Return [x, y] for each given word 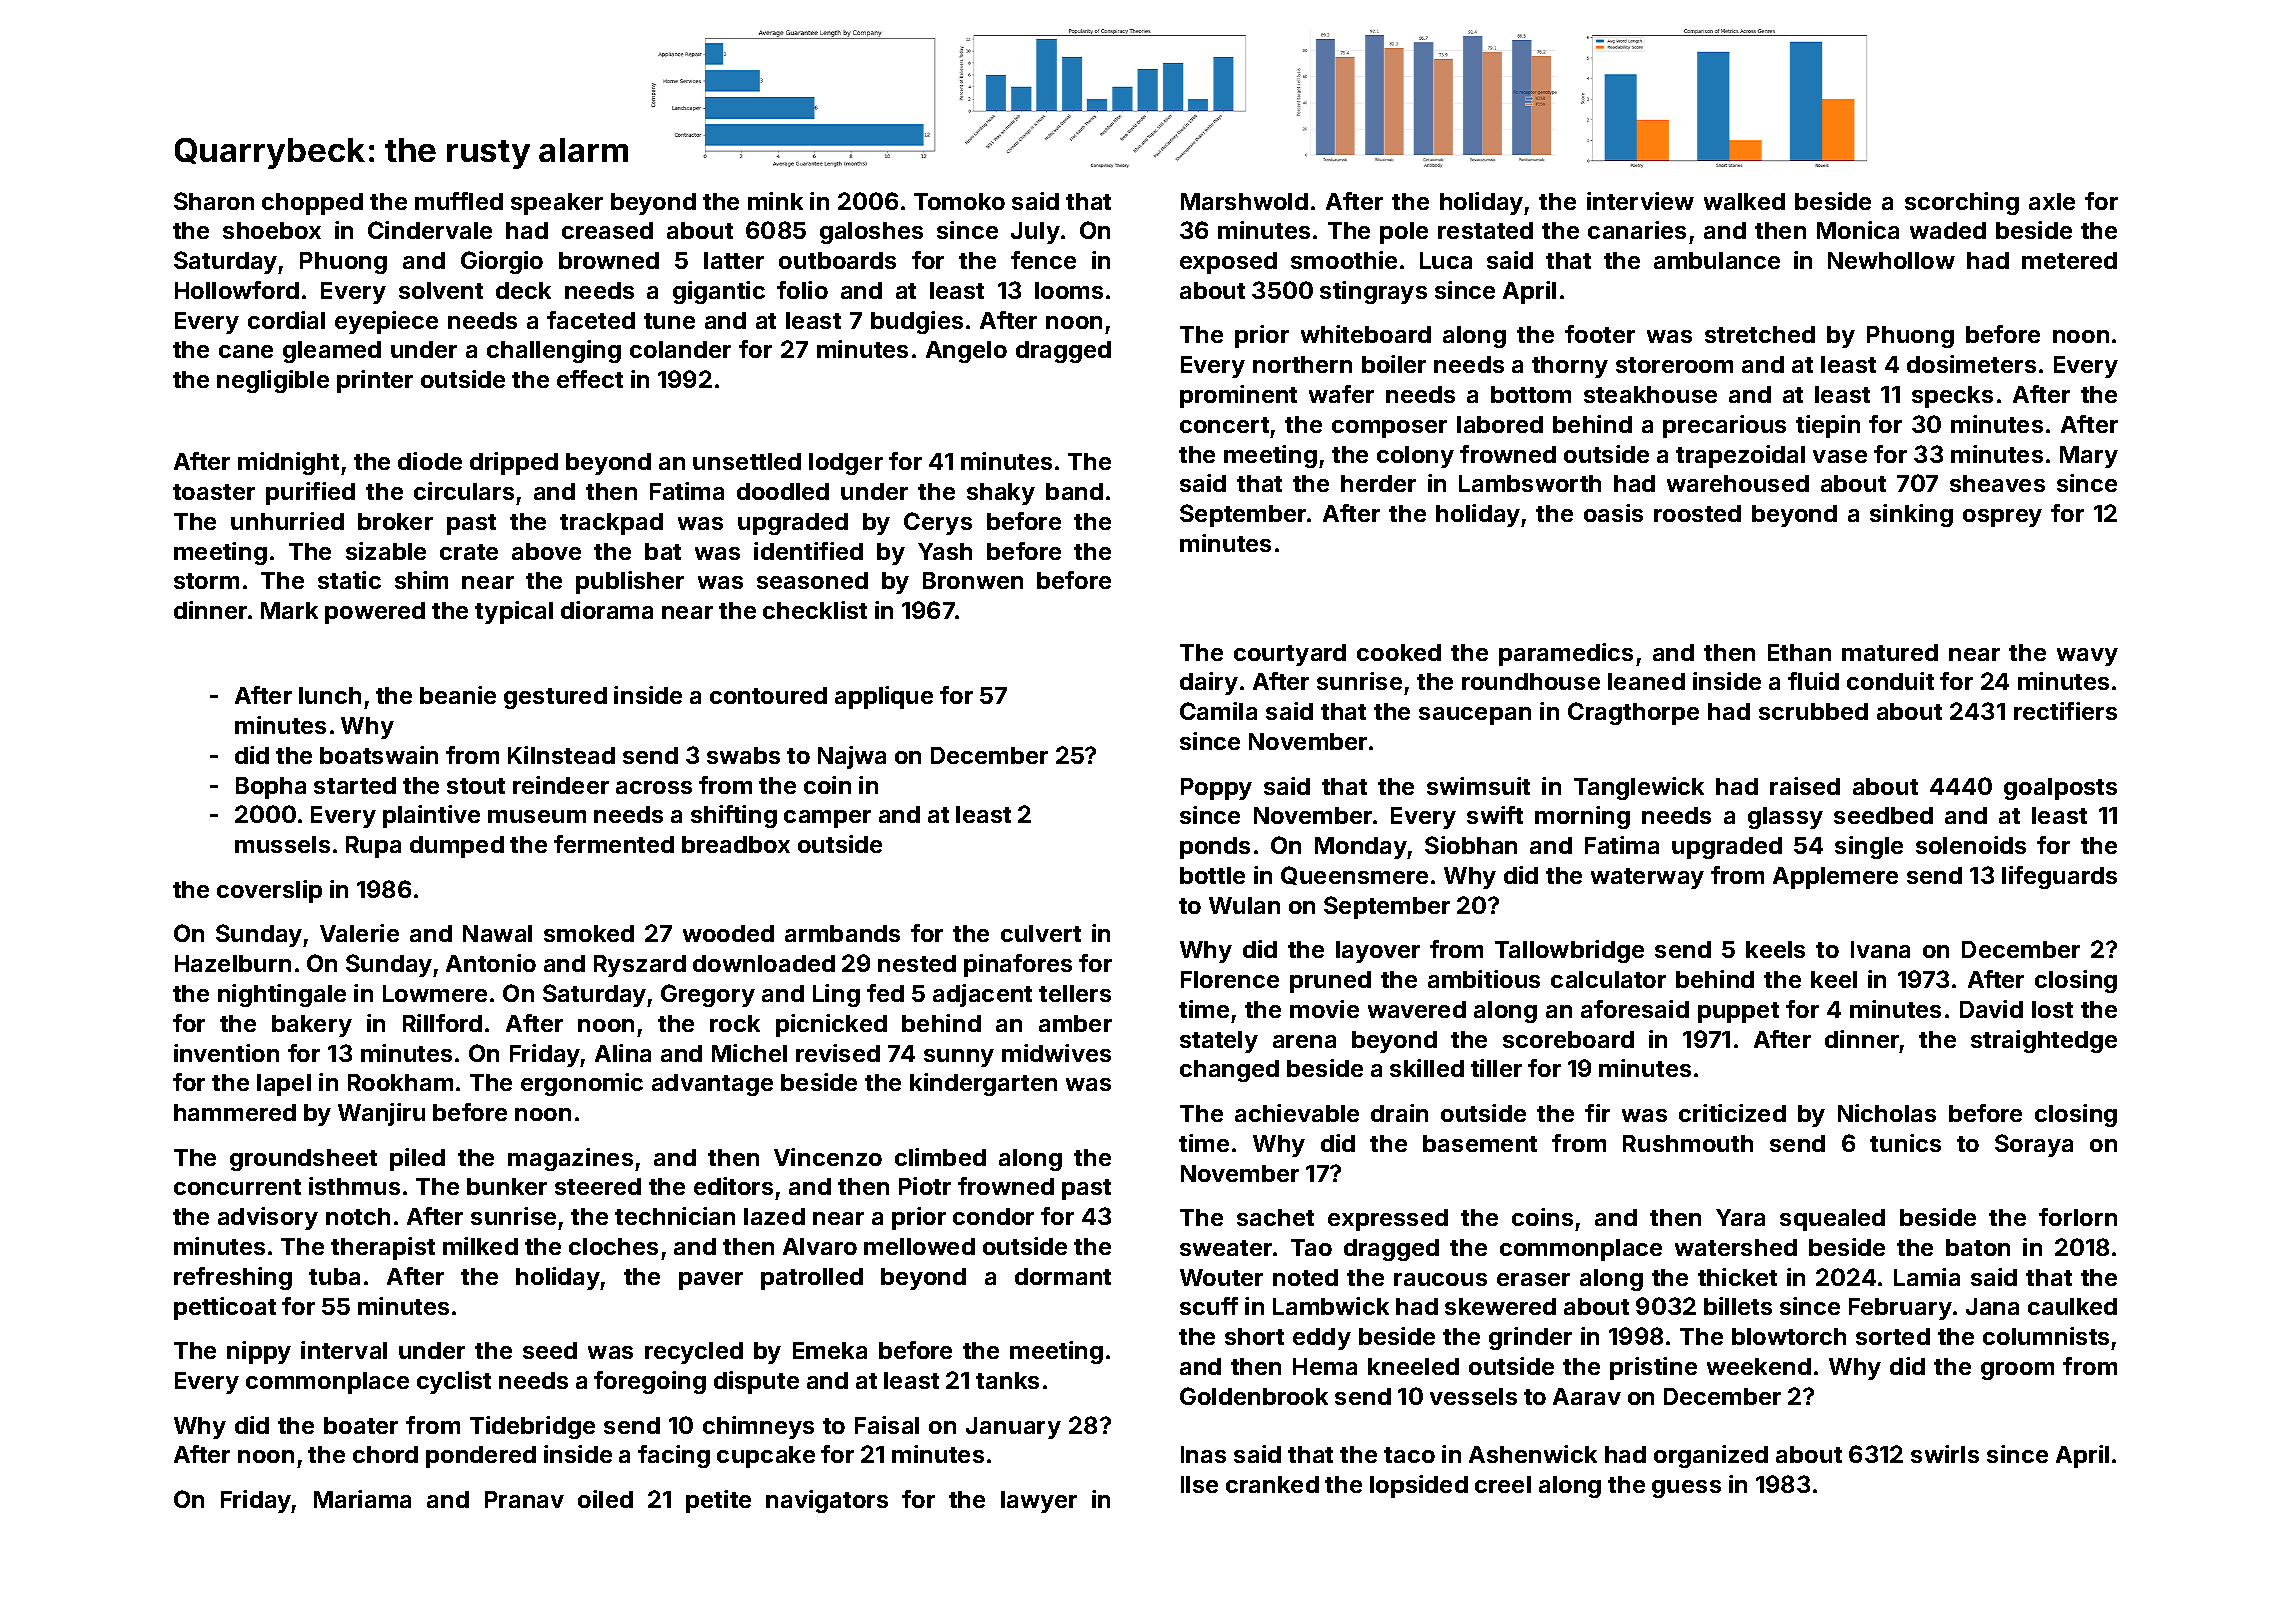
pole [1404, 233]
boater [361, 1425]
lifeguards [2059, 877]
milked [480, 1246]
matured [1890, 652]
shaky [1001, 494]
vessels [1473, 1396]
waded [1948, 230]
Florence [1230, 979]
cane [246, 351]
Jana [1992, 1306]
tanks [1007, 1380]
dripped [514, 463]
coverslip [269, 891]
